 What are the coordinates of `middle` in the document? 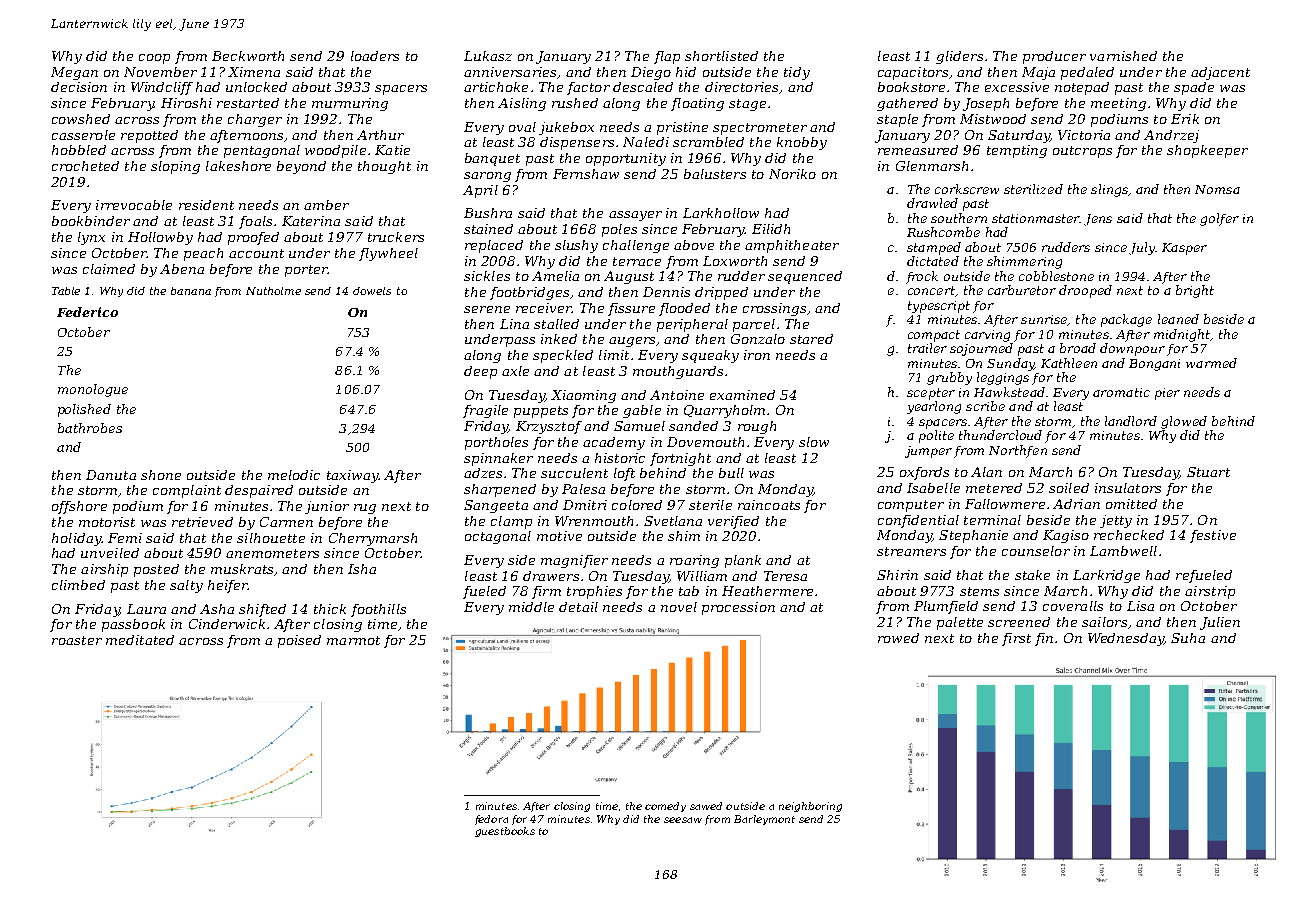 It's located at (531, 607).
